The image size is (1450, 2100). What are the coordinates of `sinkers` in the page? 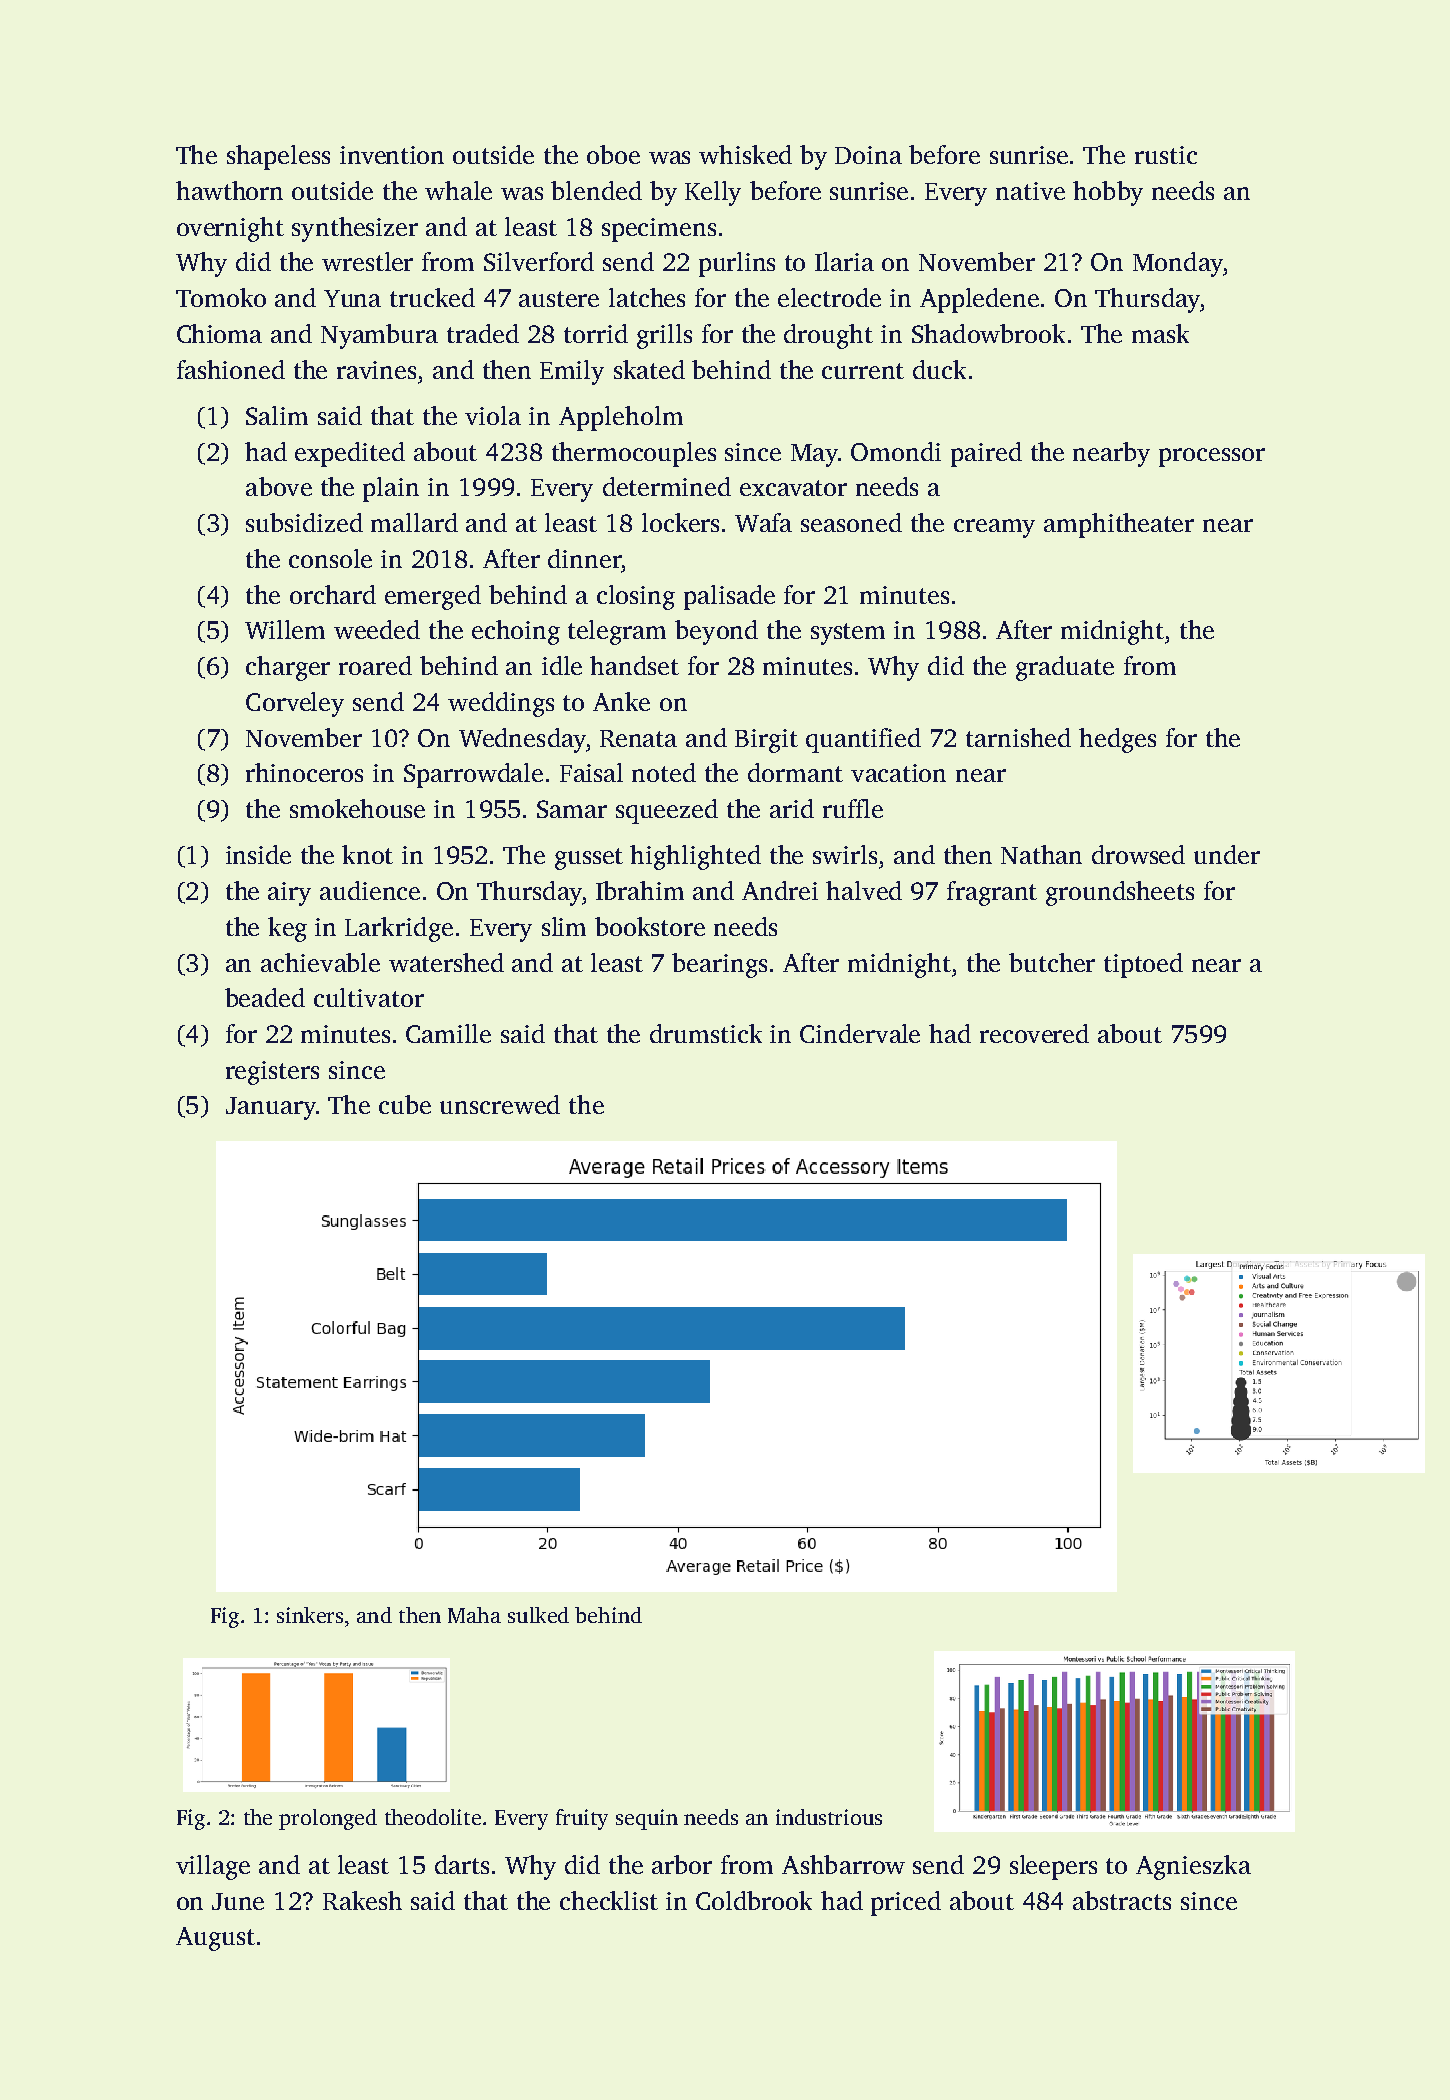 It's located at (310, 1615).
